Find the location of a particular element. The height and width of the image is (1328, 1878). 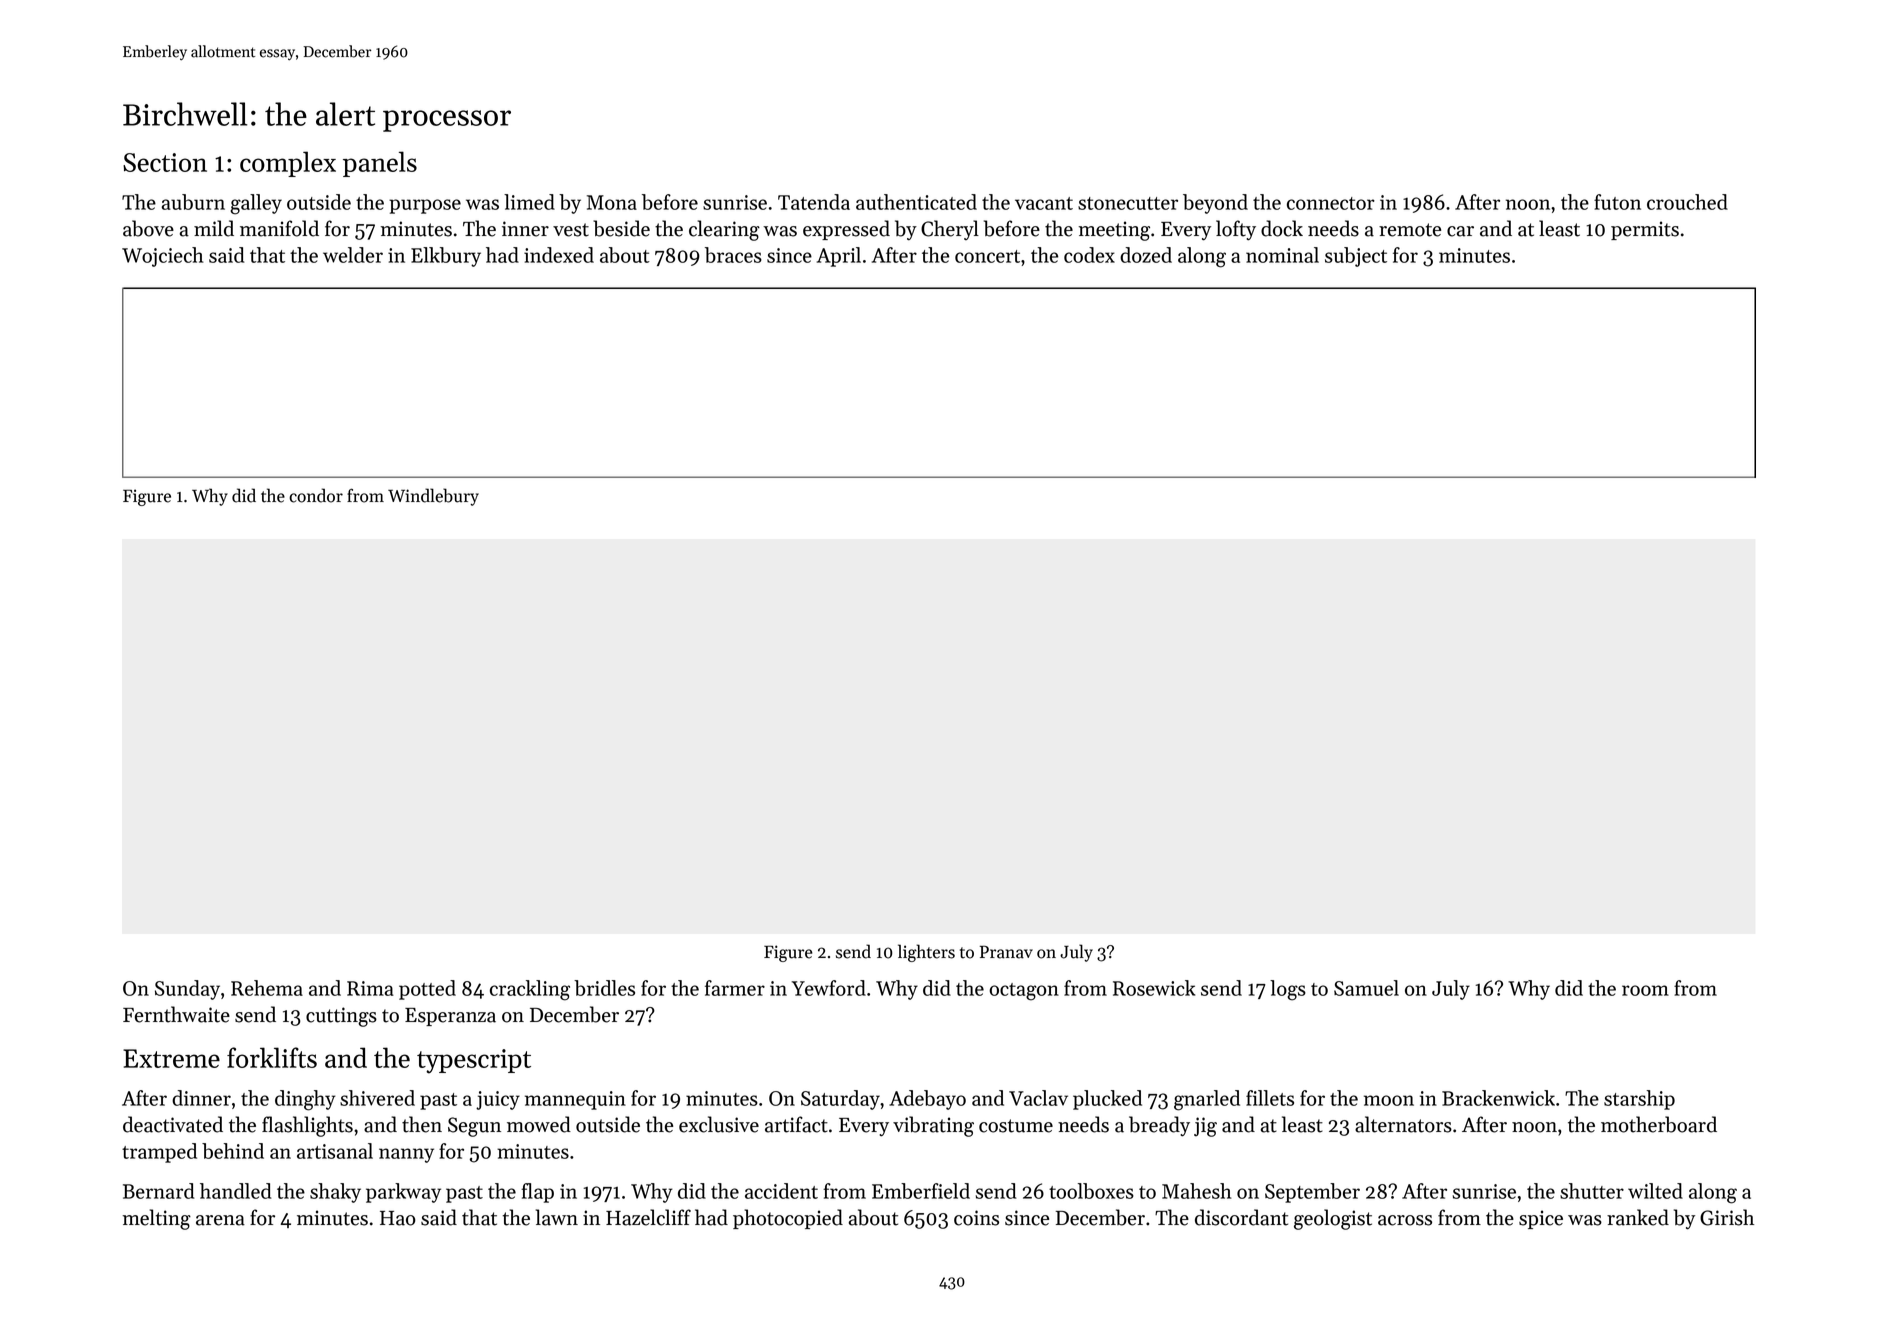

Wojciech is located at coordinates (163, 257).
